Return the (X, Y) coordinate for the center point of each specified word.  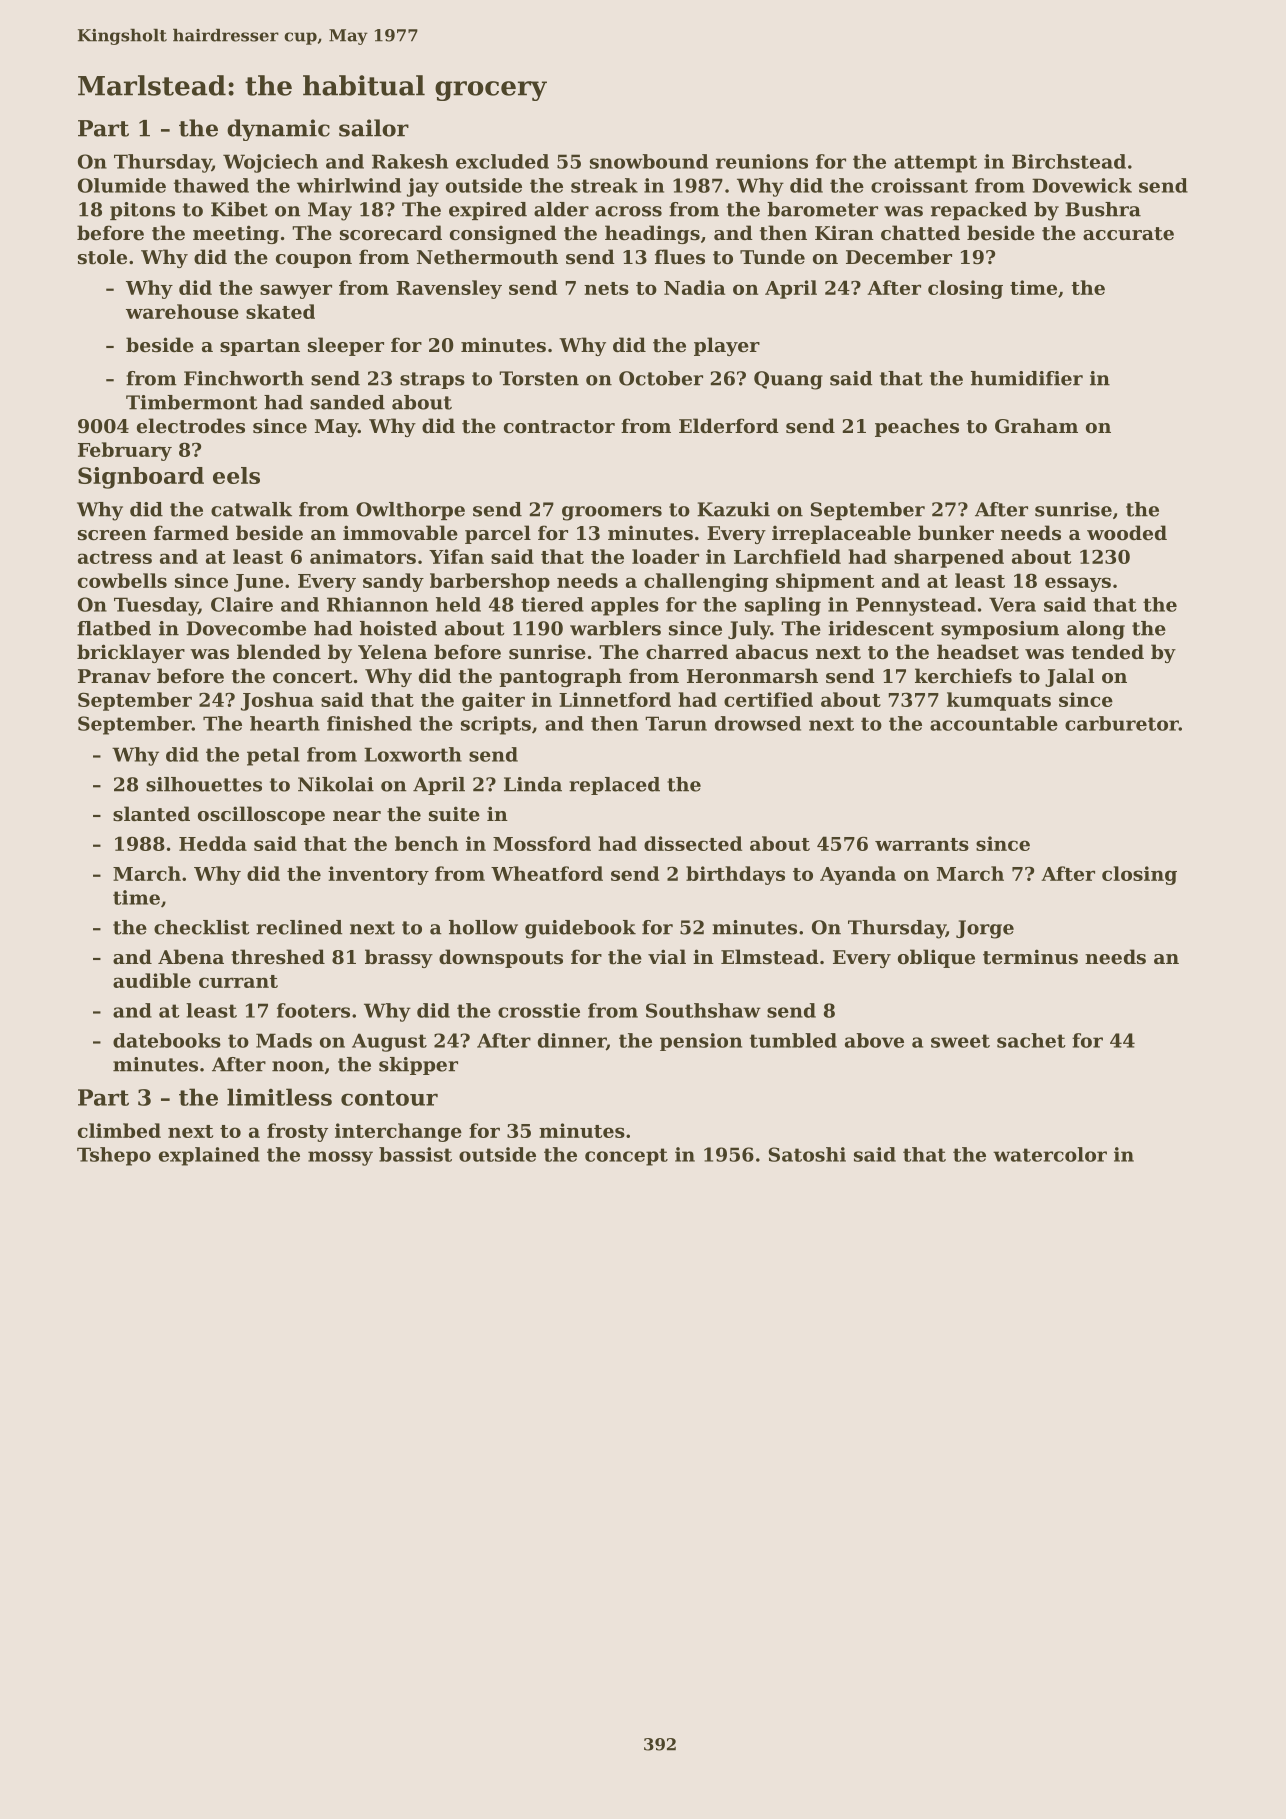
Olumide (122, 185)
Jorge (985, 929)
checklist (202, 927)
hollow (483, 927)
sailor (374, 128)
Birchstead (1069, 161)
